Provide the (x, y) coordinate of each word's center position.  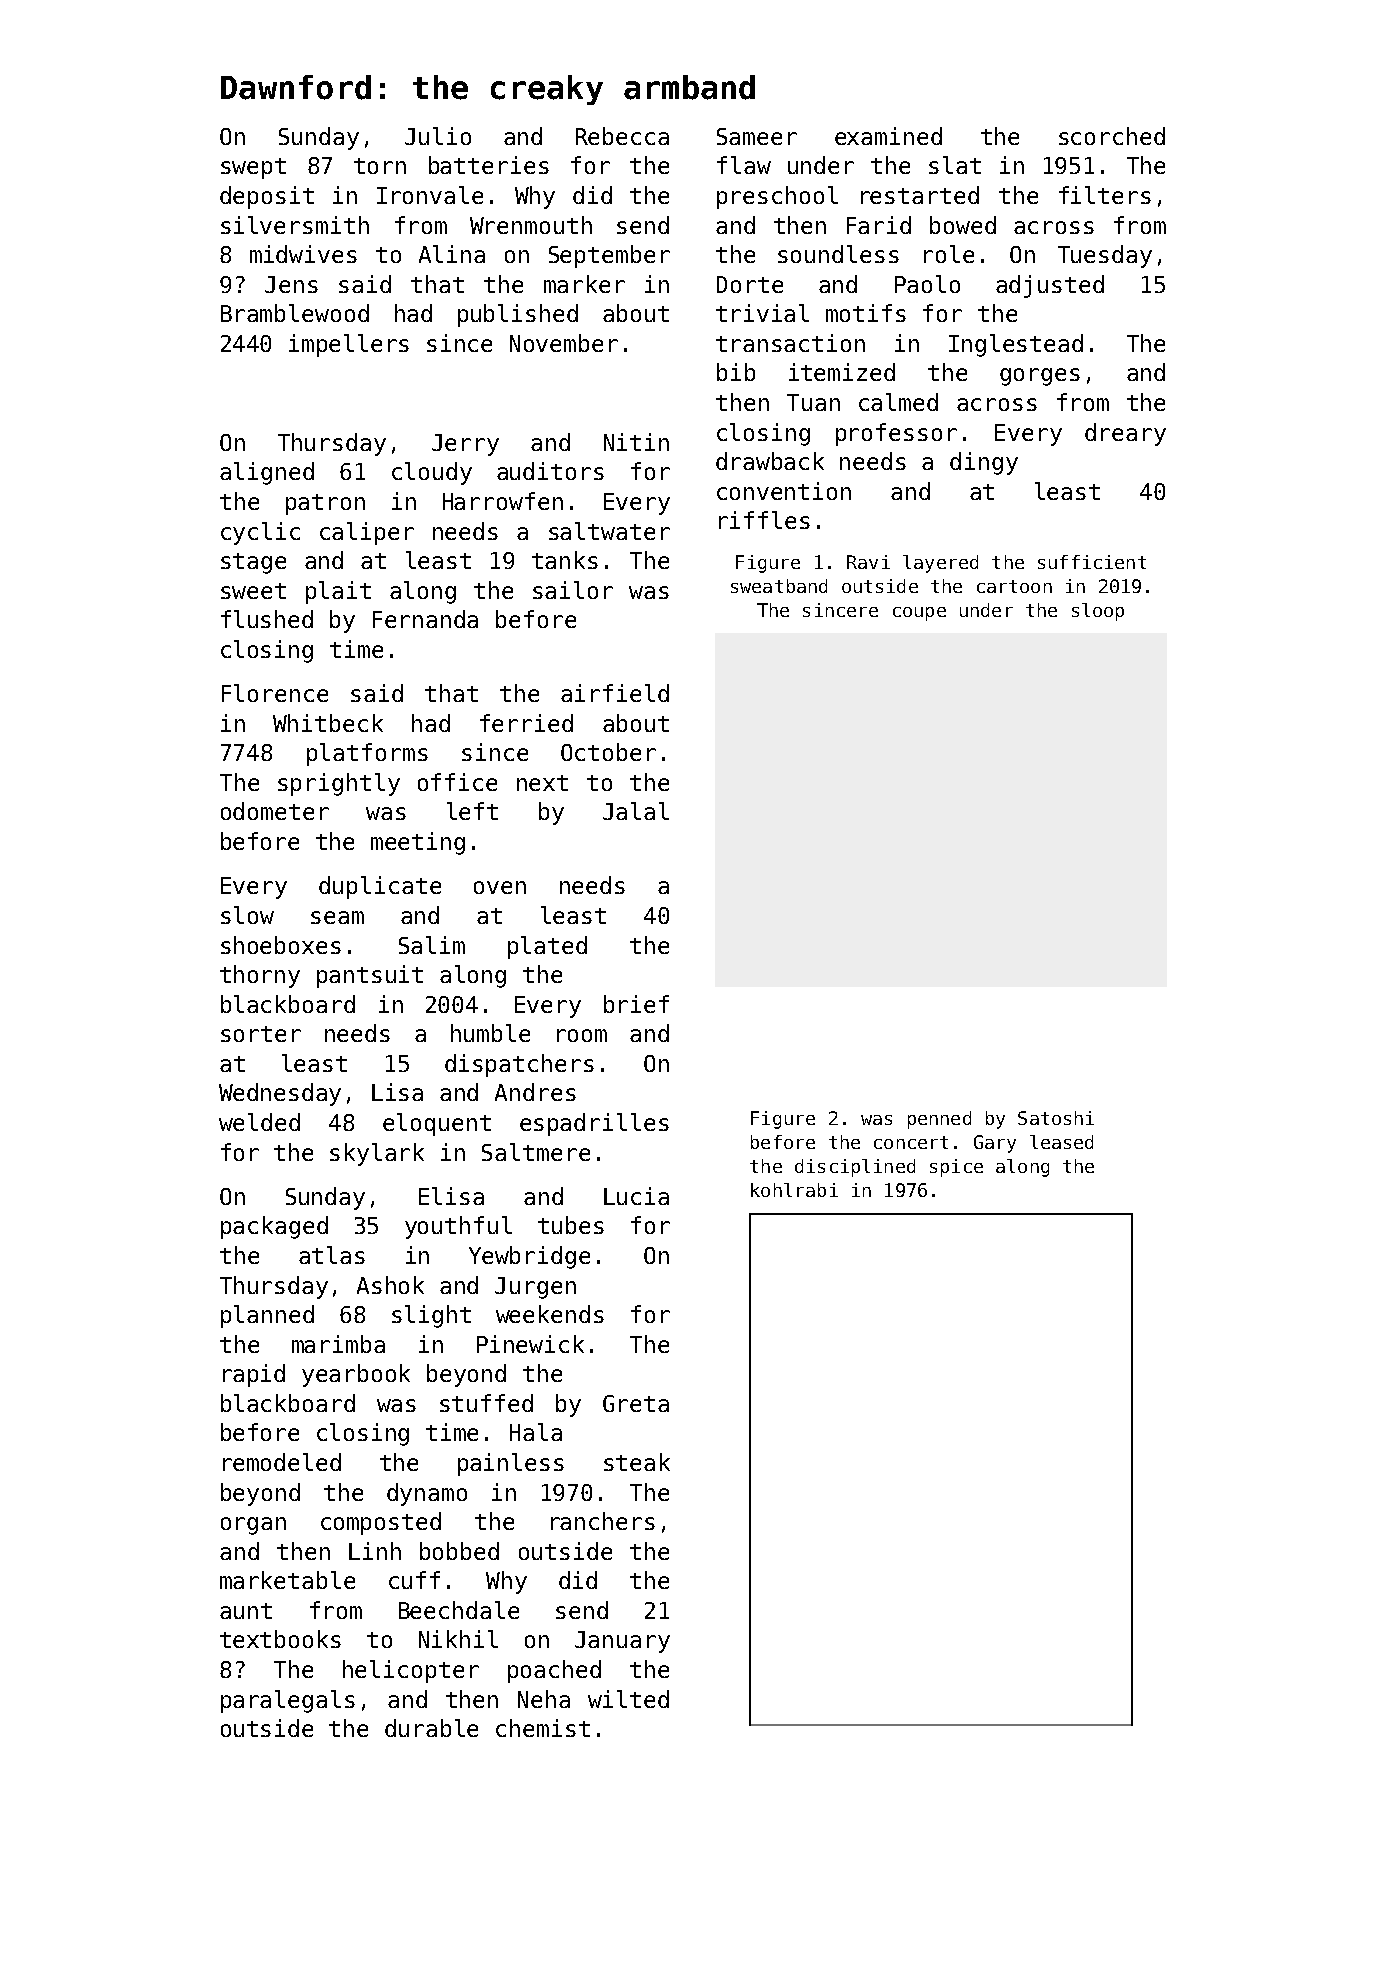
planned (267, 1316)
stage (253, 563)
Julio (438, 136)
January (622, 1642)
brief (636, 1004)
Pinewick (530, 1344)
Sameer (757, 136)
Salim (432, 945)
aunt (246, 1611)
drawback (770, 461)
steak (637, 1462)
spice (956, 1168)
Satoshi (1056, 1118)
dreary (1125, 434)
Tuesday (1105, 256)
